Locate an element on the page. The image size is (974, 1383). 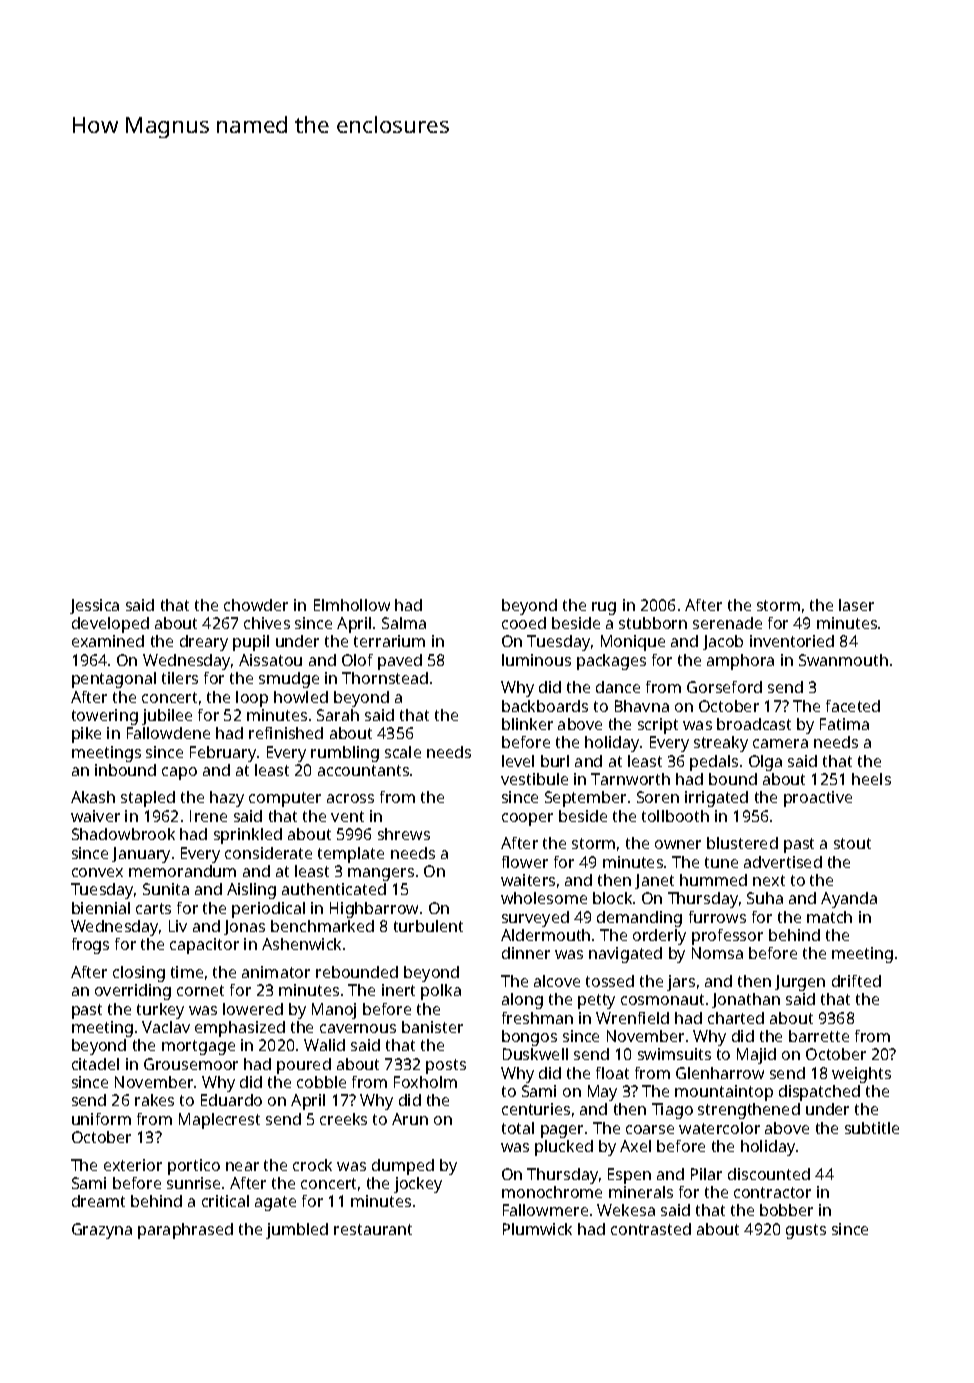
paraphrased is located at coordinates (185, 1231).
